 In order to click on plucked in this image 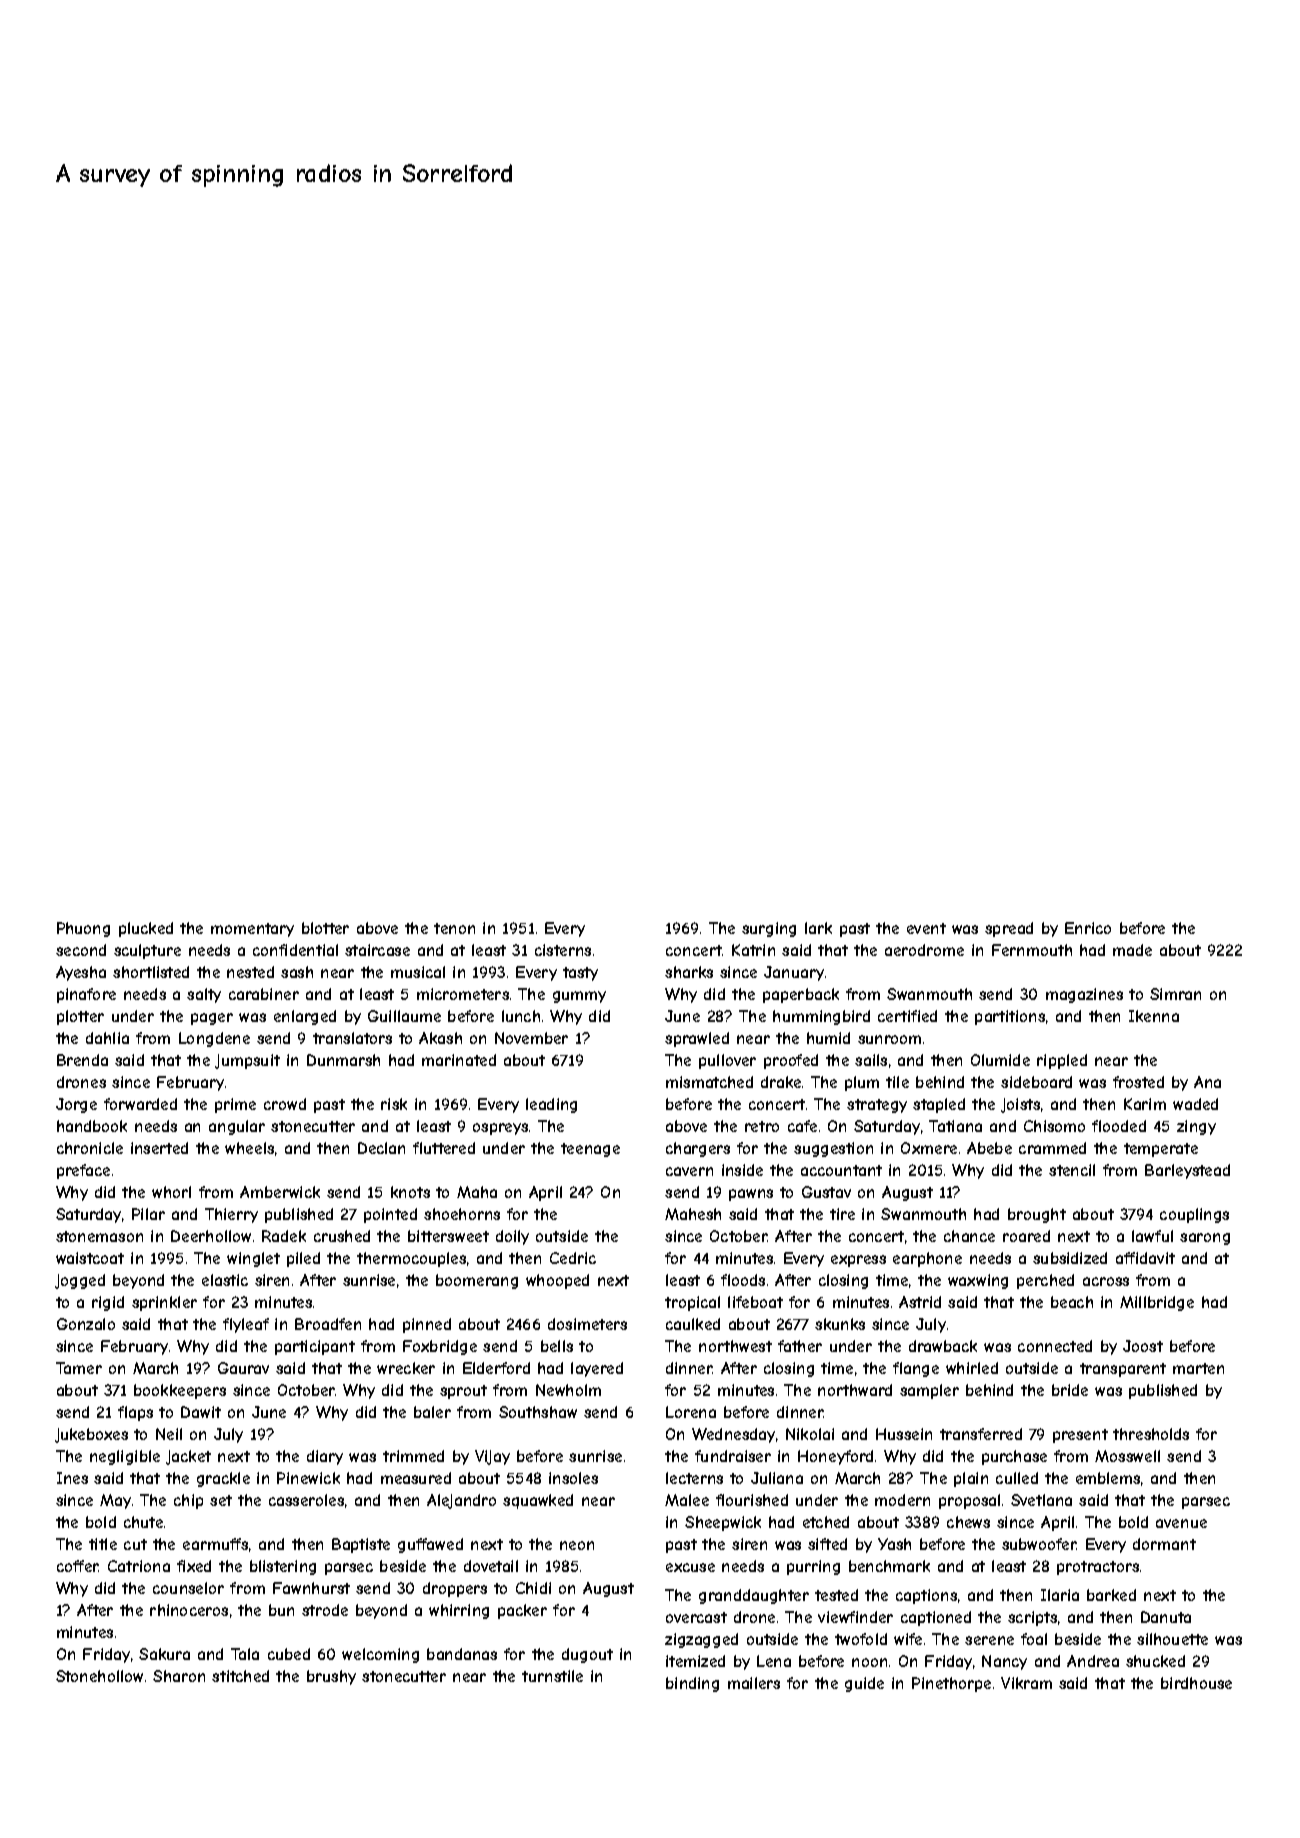, I will do `click(146, 929)`.
